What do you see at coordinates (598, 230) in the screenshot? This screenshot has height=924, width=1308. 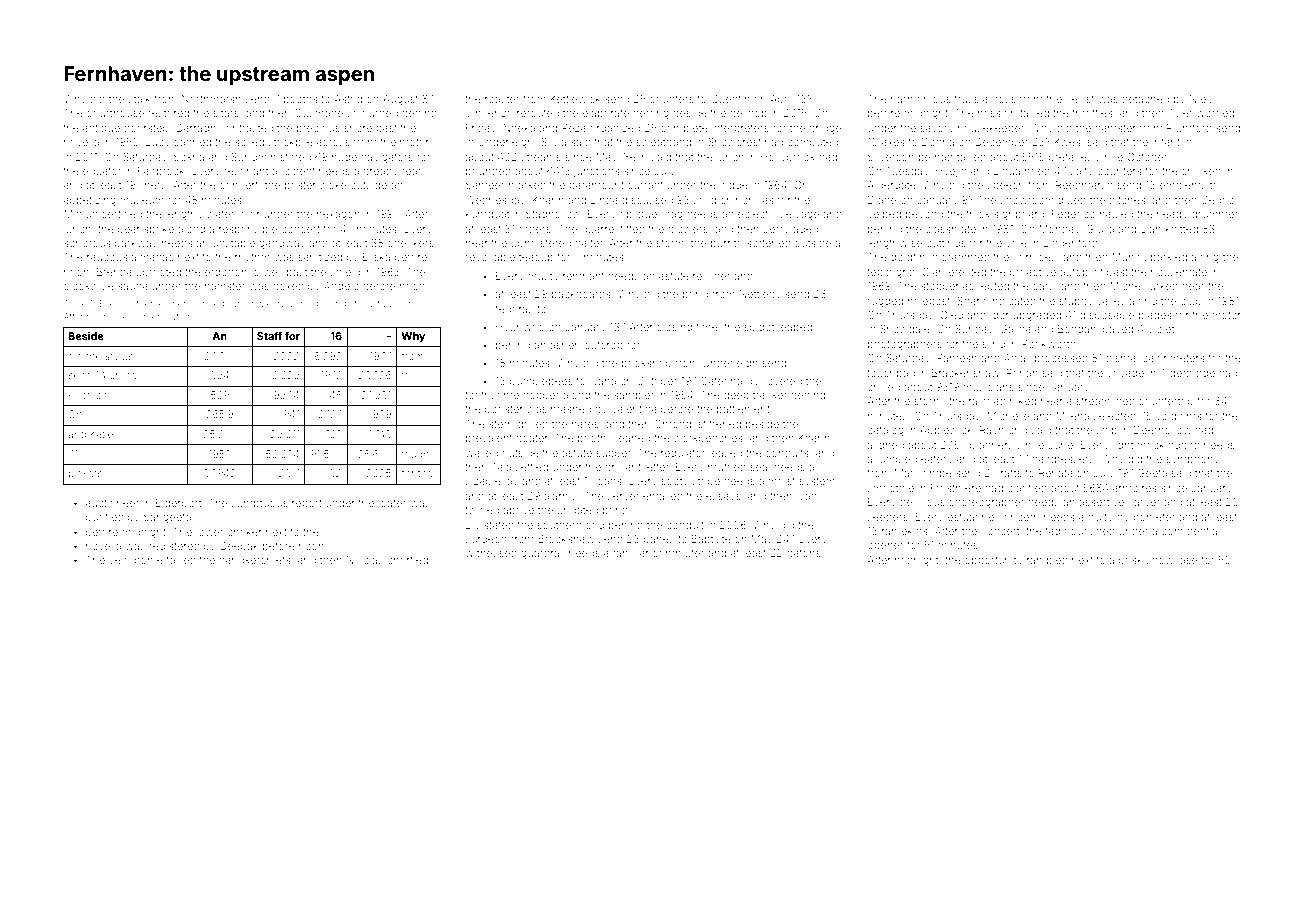 I see `quarrel` at bounding box center [598, 230].
